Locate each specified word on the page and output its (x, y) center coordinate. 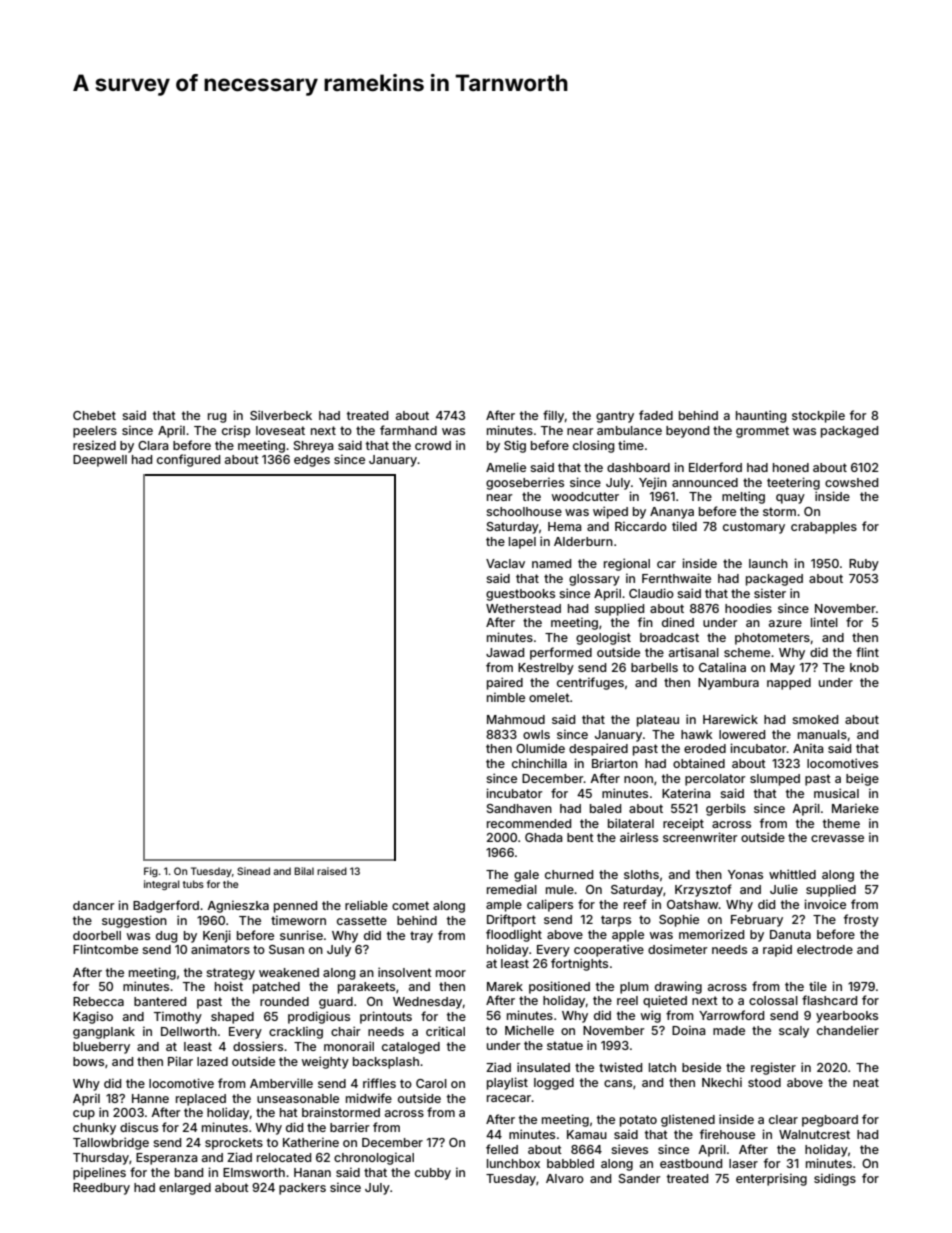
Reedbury (101, 1189)
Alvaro (565, 1178)
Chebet (94, 415)
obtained (699, 763)
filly (553, 416)
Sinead (253, 871)
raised (332, 871)
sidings (835, 1179)
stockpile (818, 416)
